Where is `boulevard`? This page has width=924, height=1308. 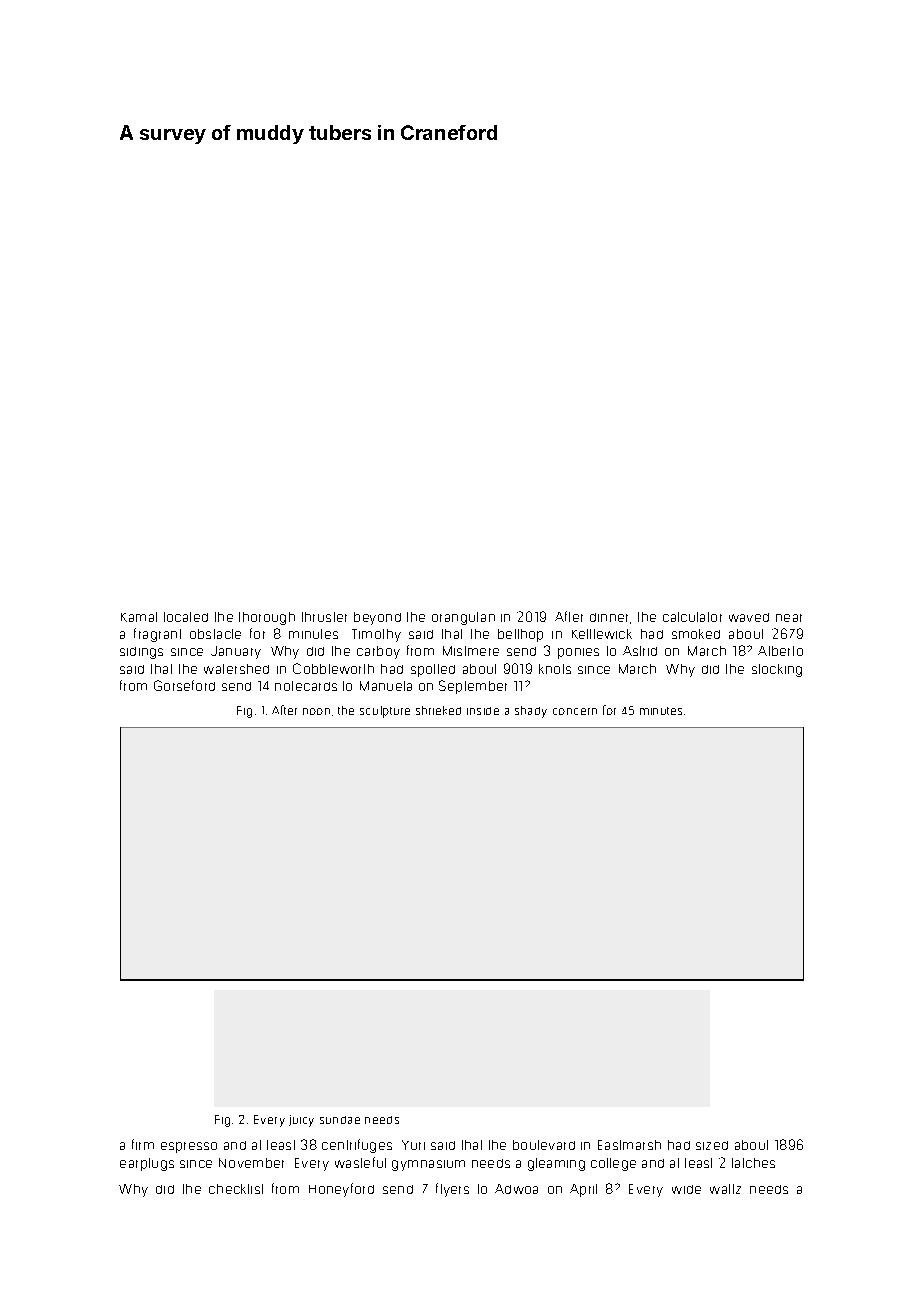 boulevard is located at coordinates (544, 1145).
